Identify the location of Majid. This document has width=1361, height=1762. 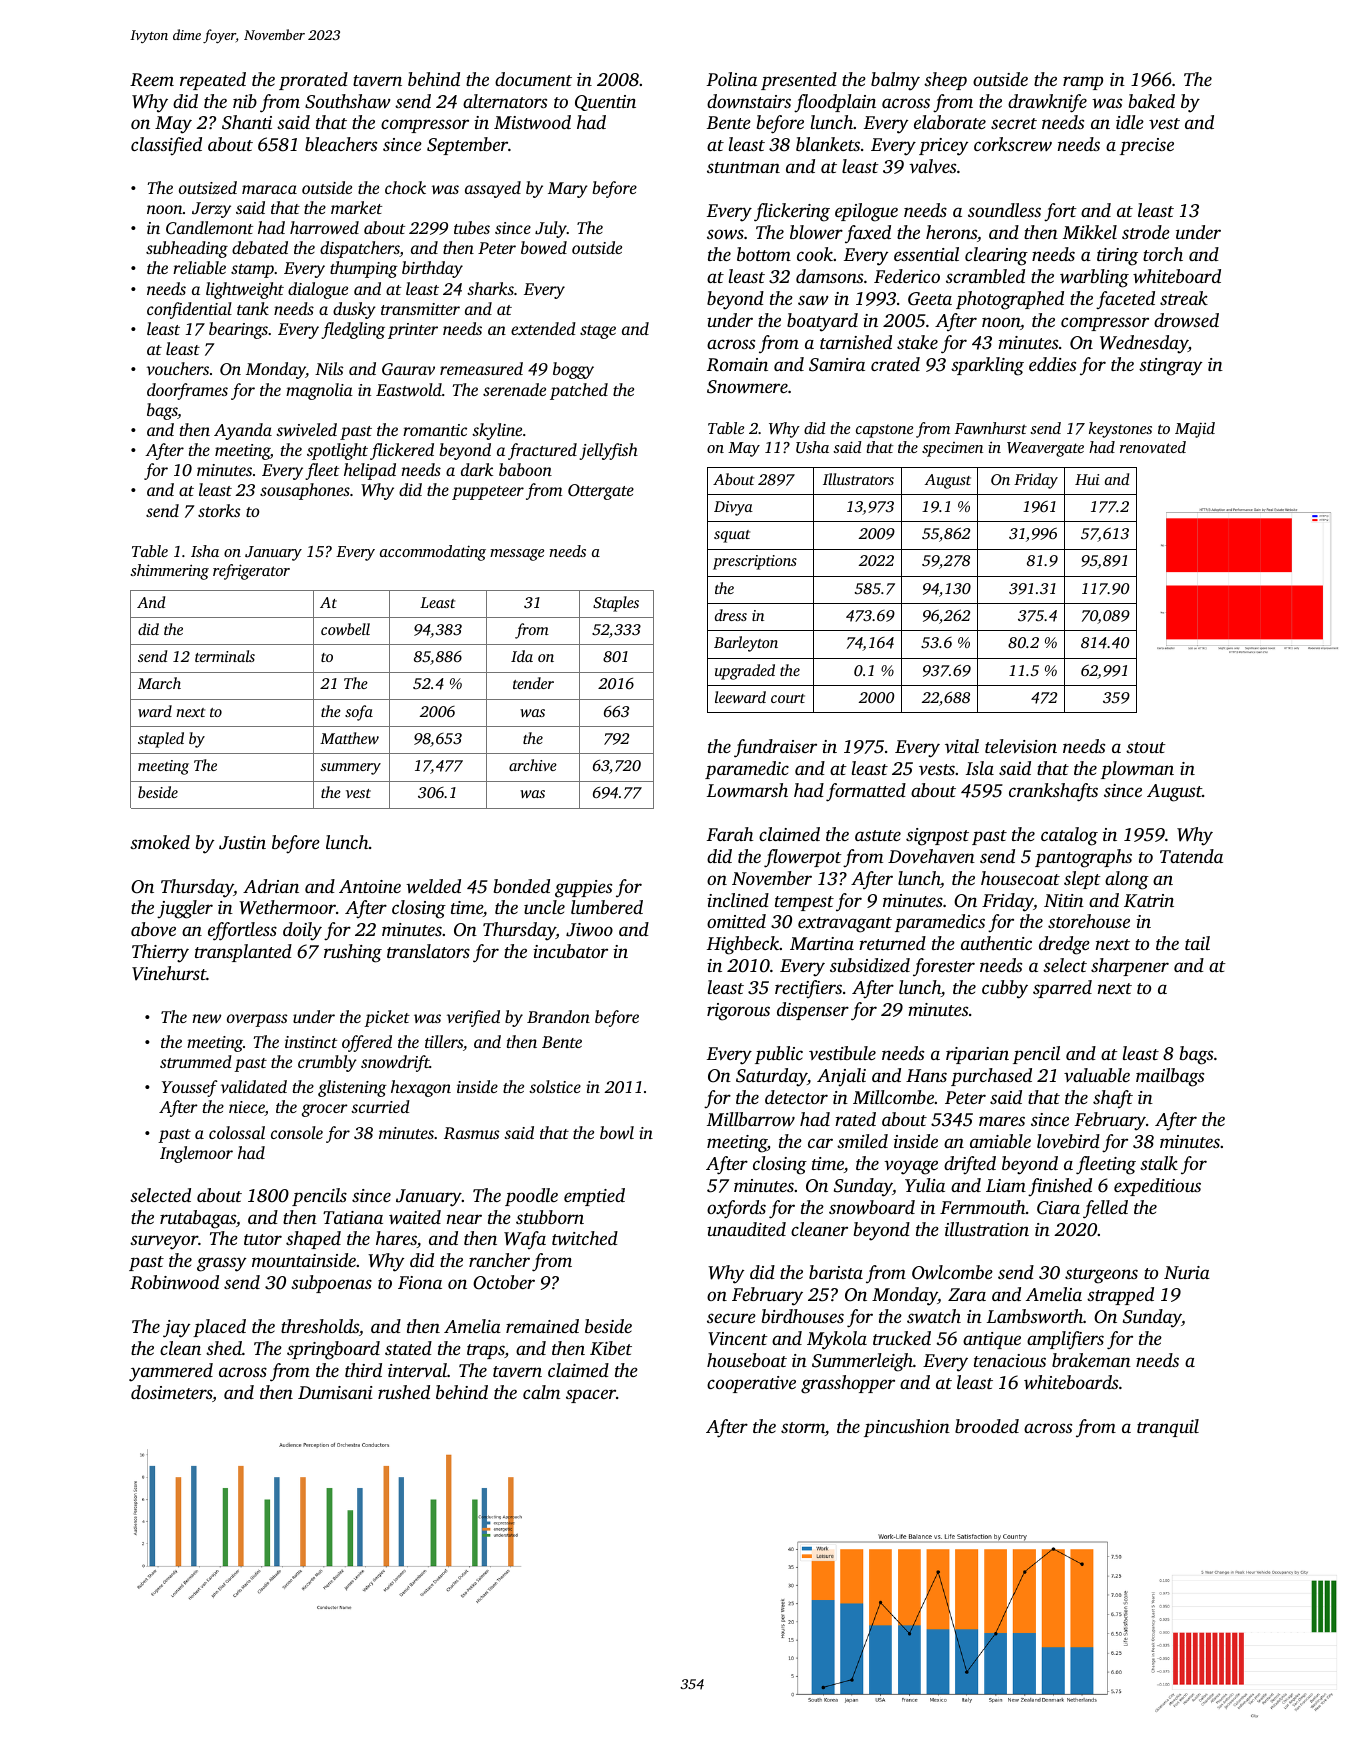
(1195, 430).
